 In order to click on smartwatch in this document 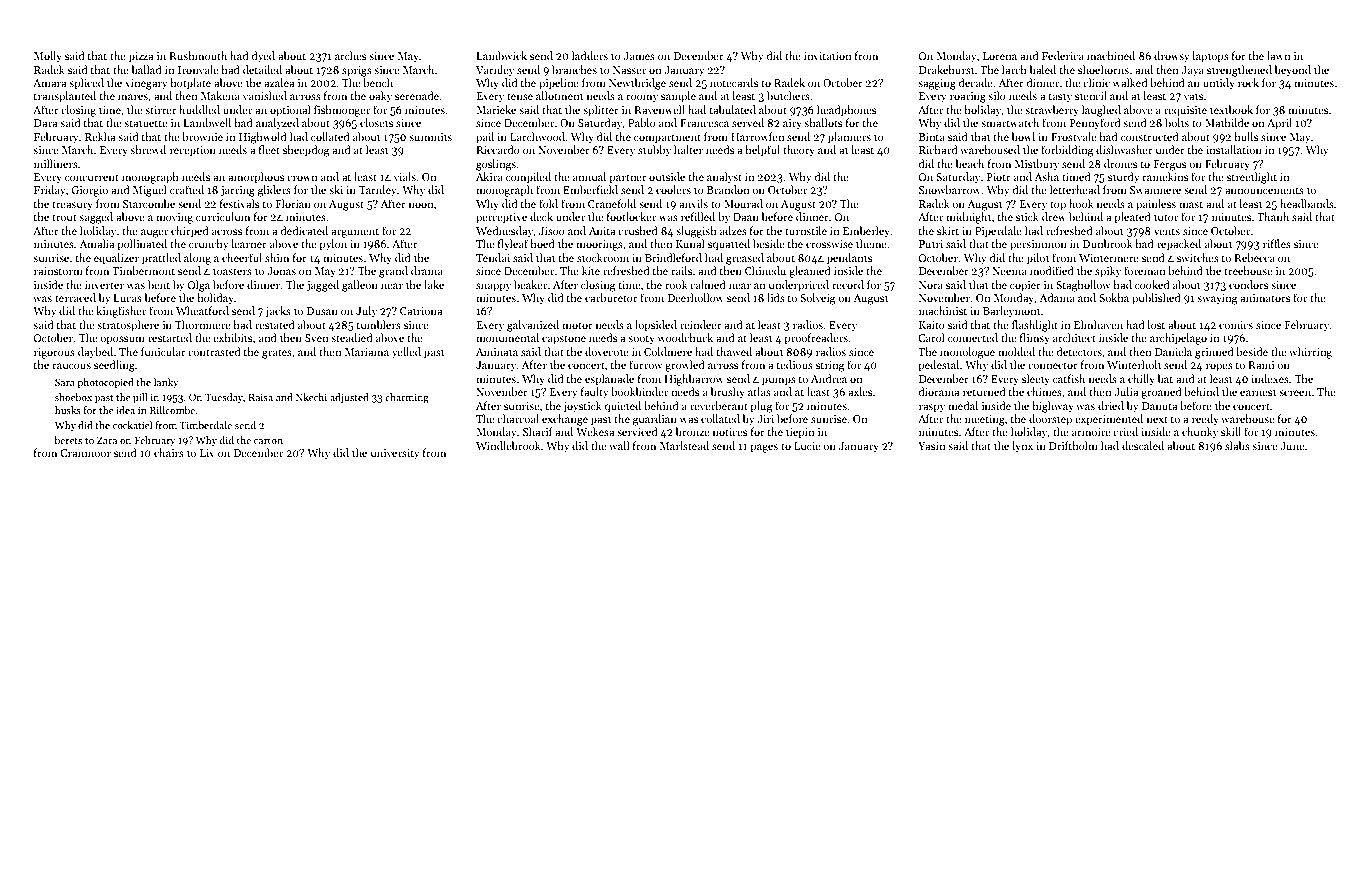, I will do `click(1010, 122)`.
